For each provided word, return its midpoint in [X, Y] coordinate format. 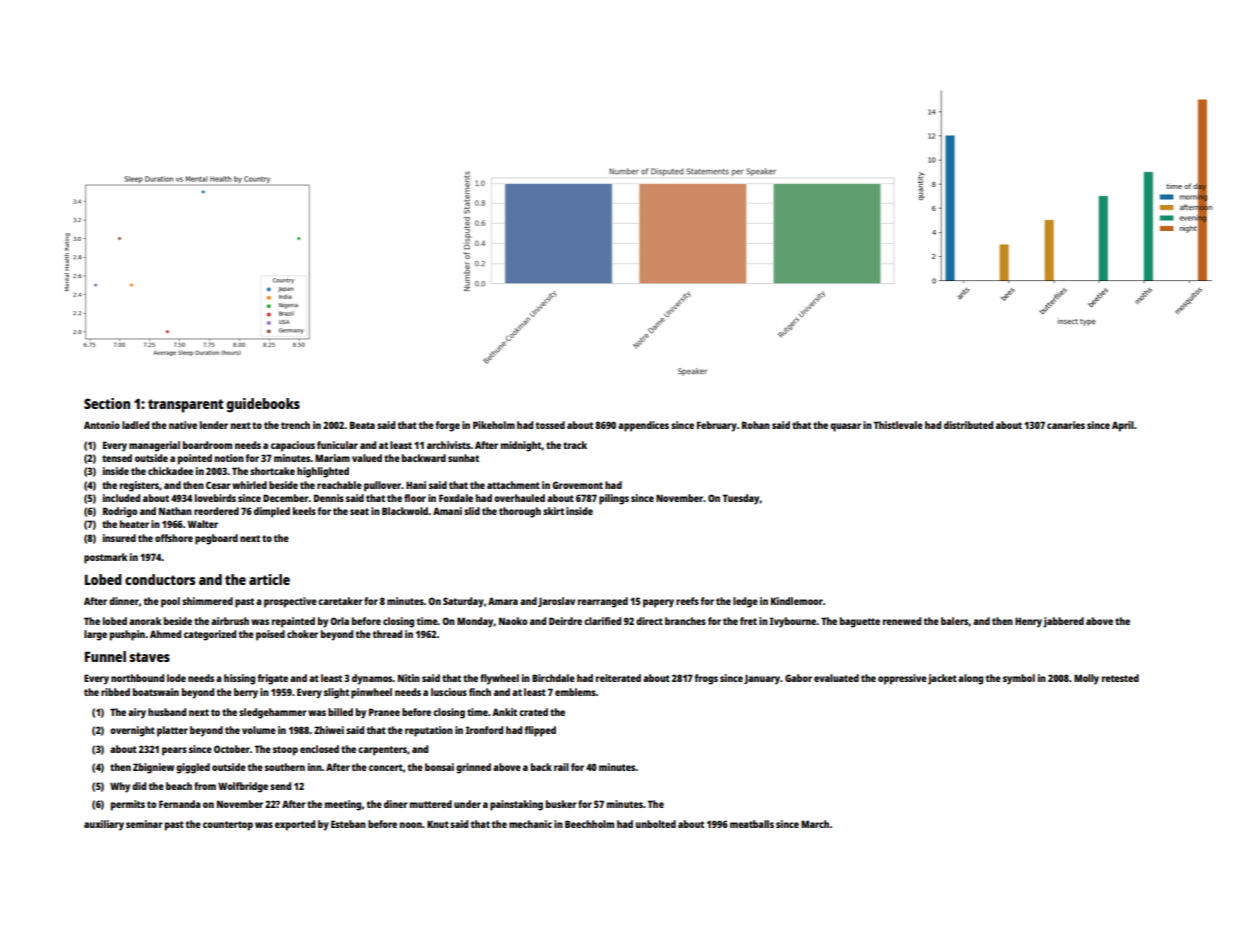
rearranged [603, 602]
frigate [273, 679]
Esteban [348, 824]
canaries [1066, 425]
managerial [154, 446]
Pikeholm [494, 425]
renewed [902, 621]
